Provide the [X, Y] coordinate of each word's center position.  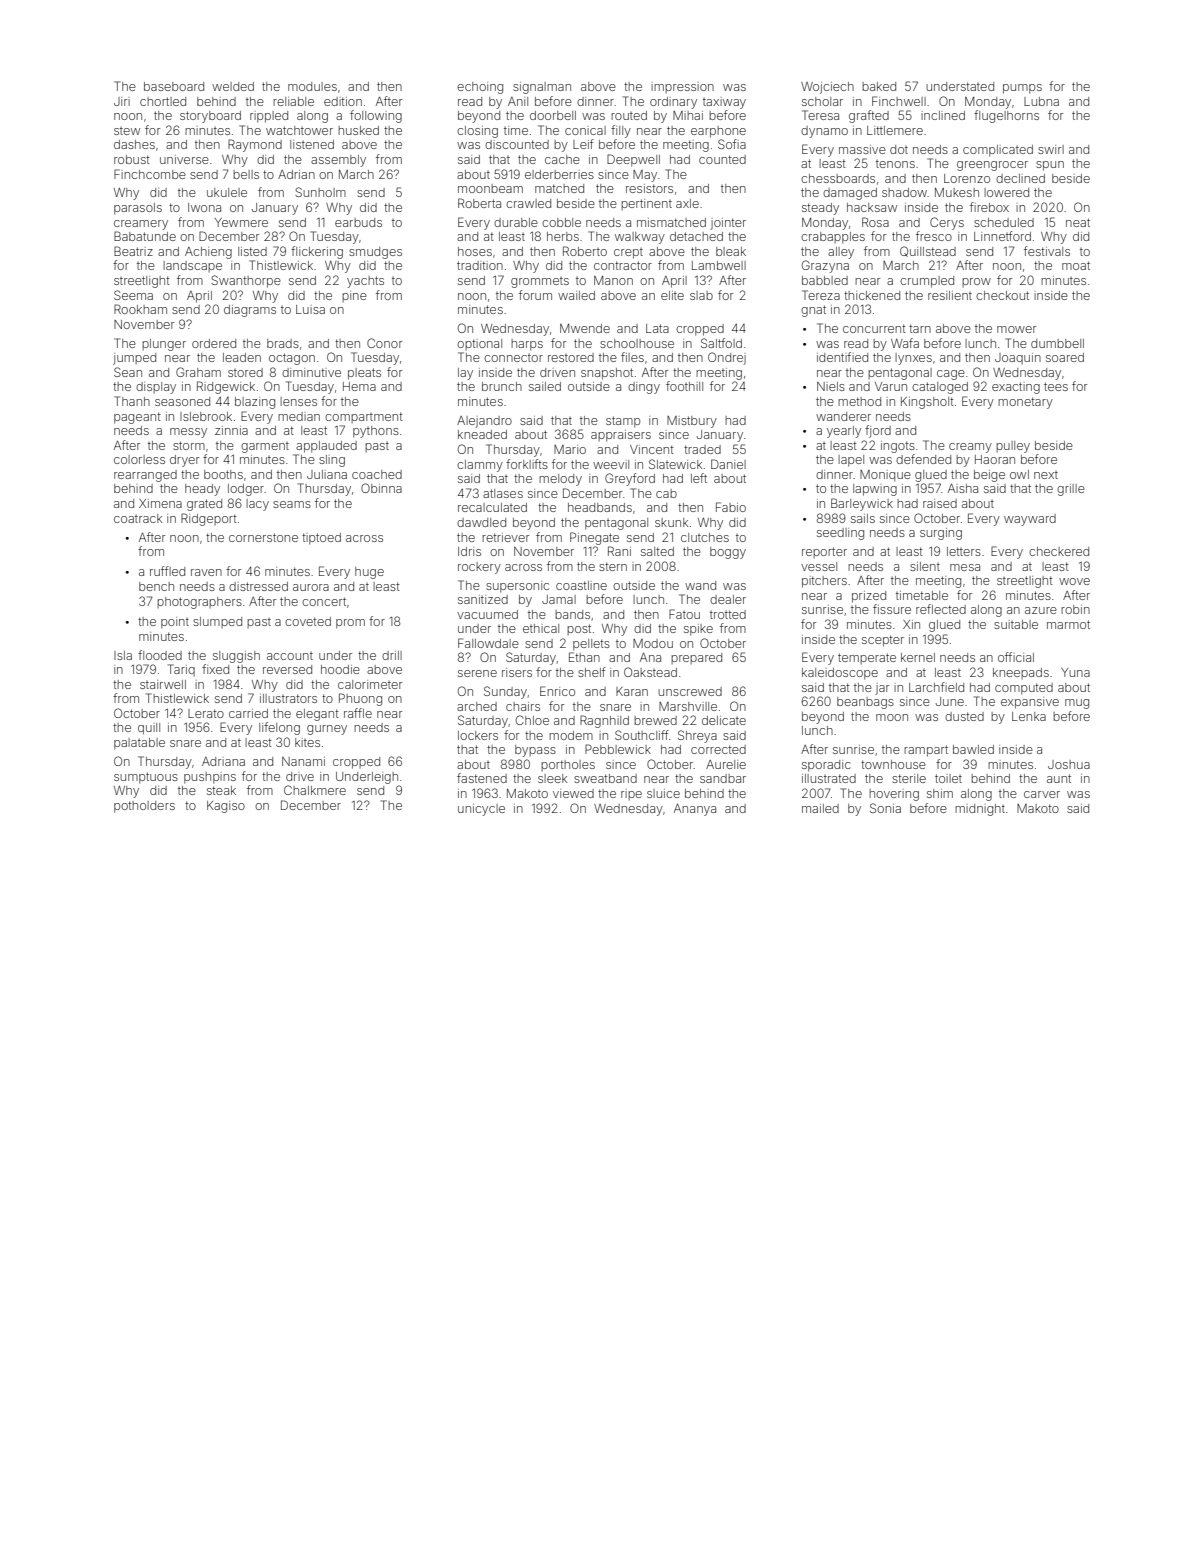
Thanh [132, 401]
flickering [317, 252]
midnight [980, 810]
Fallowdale [488, 643]
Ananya [695, 810]
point [175, 623]
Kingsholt [927, 403]
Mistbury [692, 422]
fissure [892, 609]
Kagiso [226, 807]
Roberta [479, 203]
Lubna [1041, 101]
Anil [518, 101]
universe [184, 159]
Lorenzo [967, 178]
